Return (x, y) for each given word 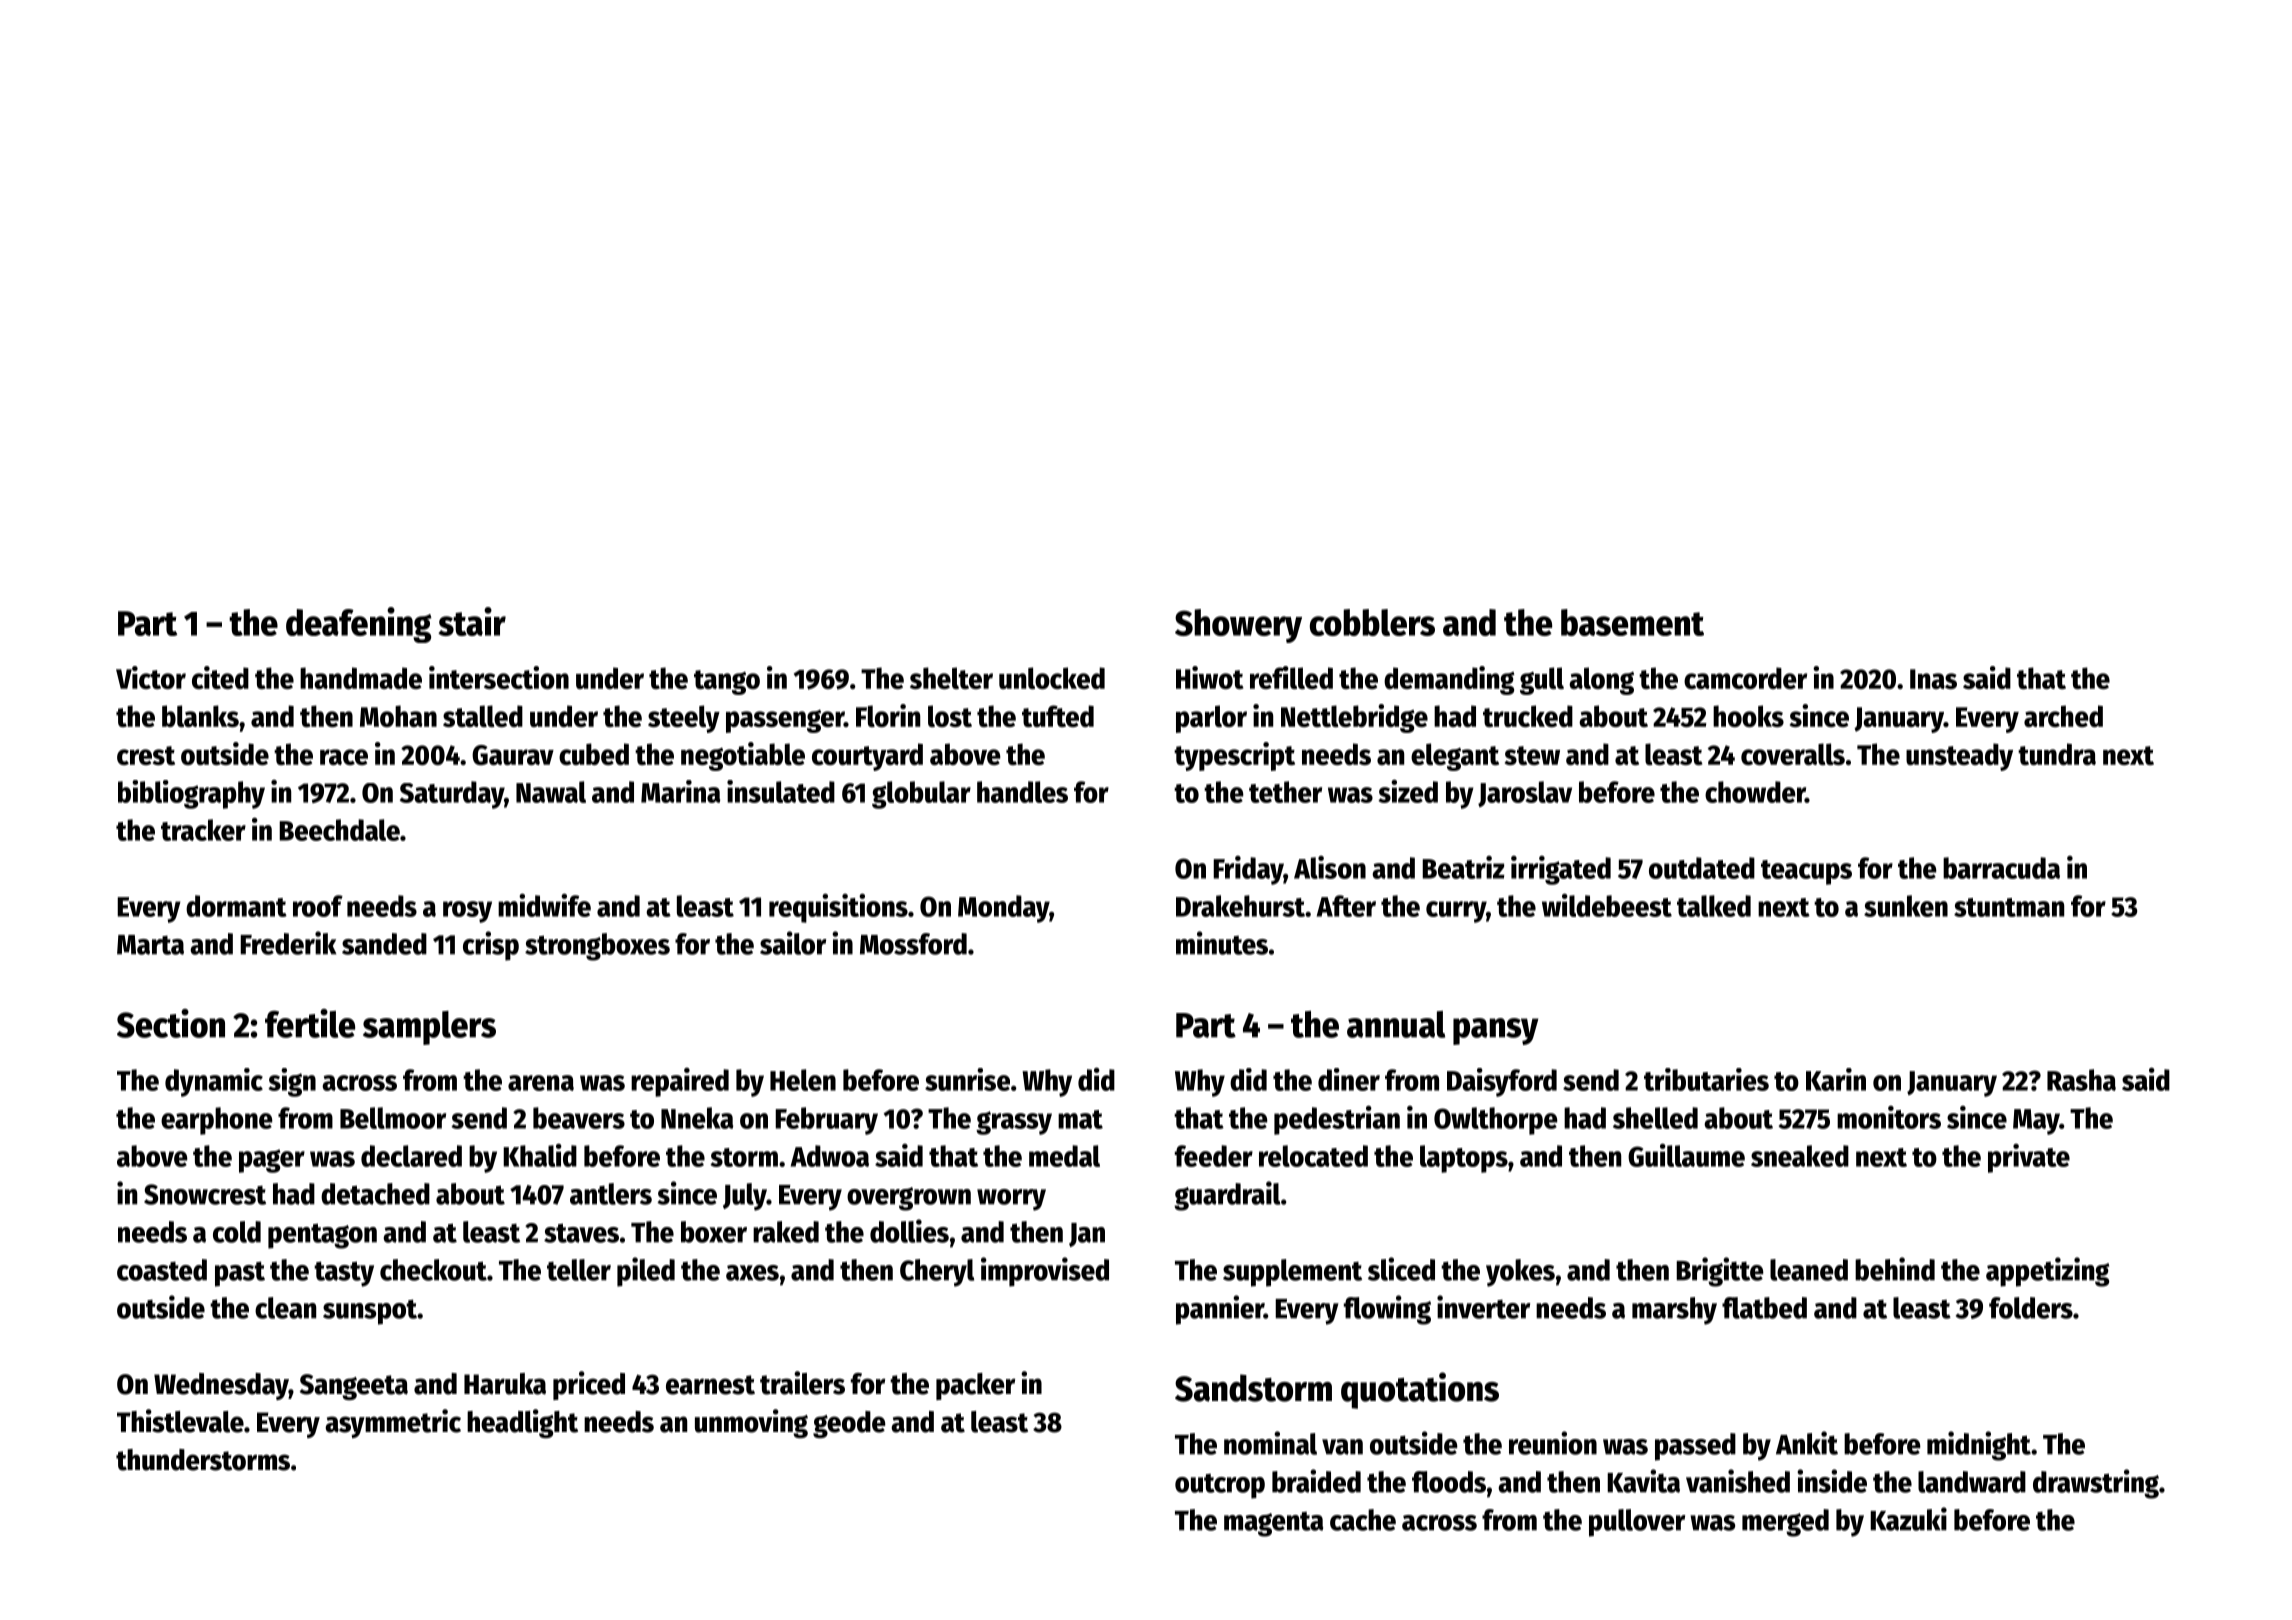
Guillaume (1686, 1155)
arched (2063, 716)
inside (1832, 1481)
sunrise (967, 1079)
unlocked (1052, 678)
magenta (1273, 1524)
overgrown (909, 1199)
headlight (522, 1423)
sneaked (1800, 1156)
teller (579, 1270)
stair (472, 621)
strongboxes (597, 947)
